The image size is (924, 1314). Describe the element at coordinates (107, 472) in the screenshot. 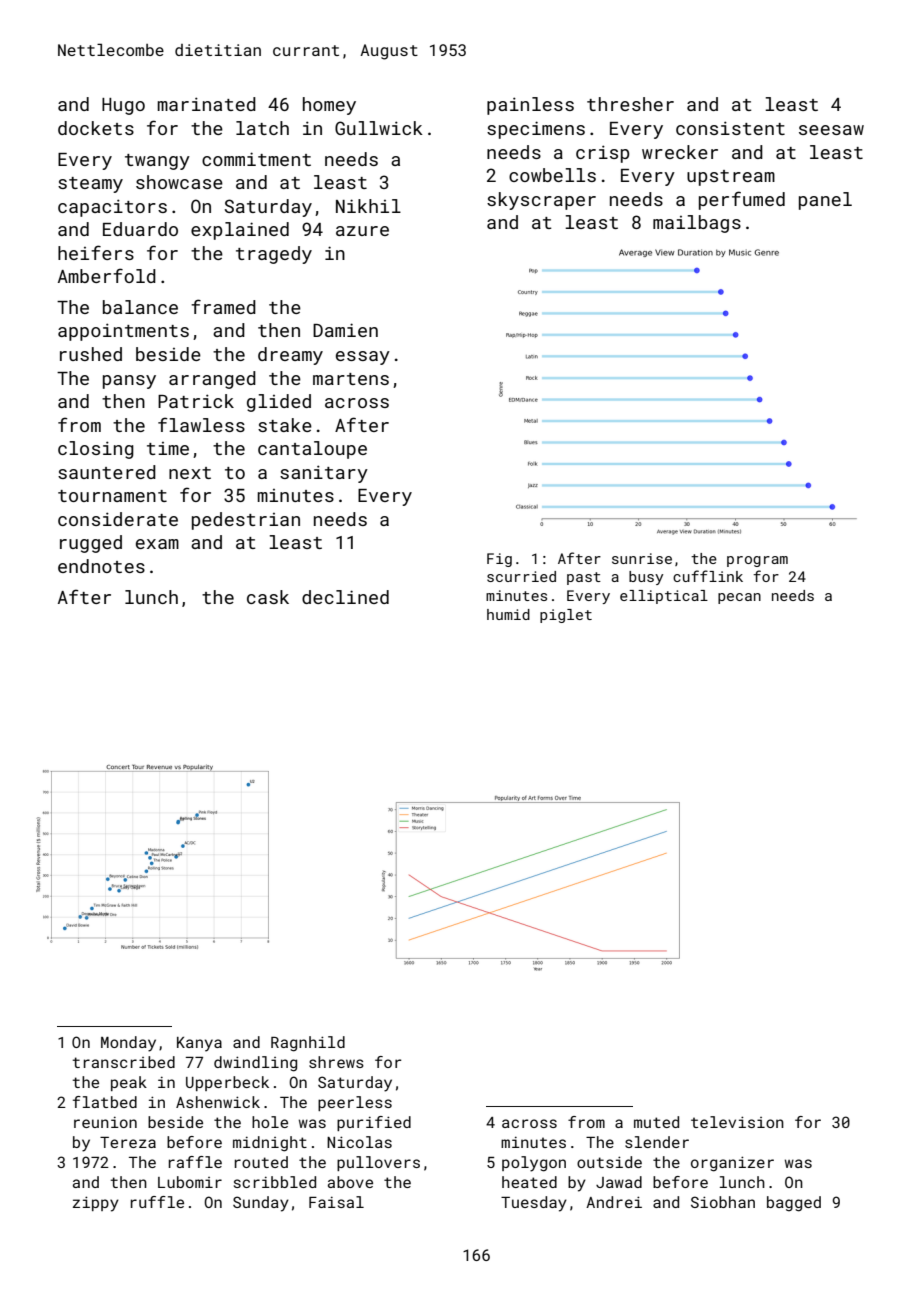

I see `sauntered` at that location.
